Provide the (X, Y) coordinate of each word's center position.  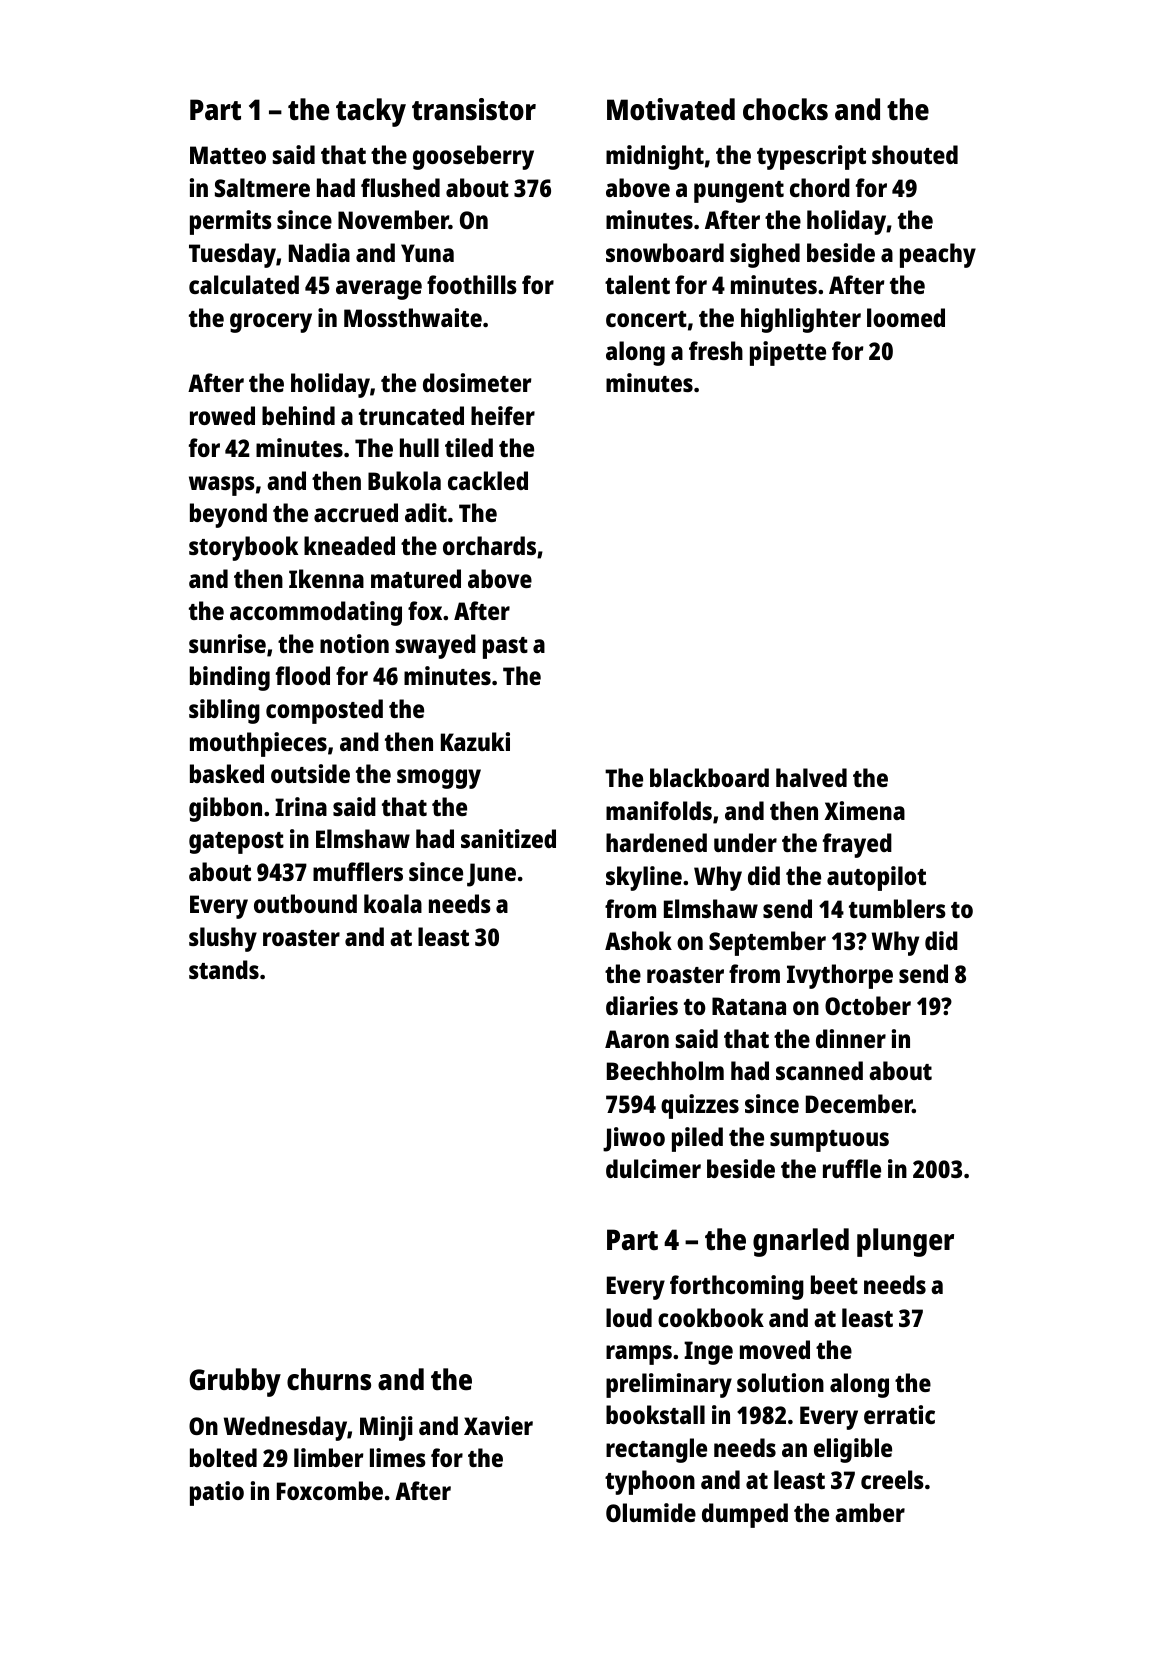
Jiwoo (634, 1139)
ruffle (852, 1168)
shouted (915, 154)
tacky (371, 112)
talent (637, 284)
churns (329, 1379)
